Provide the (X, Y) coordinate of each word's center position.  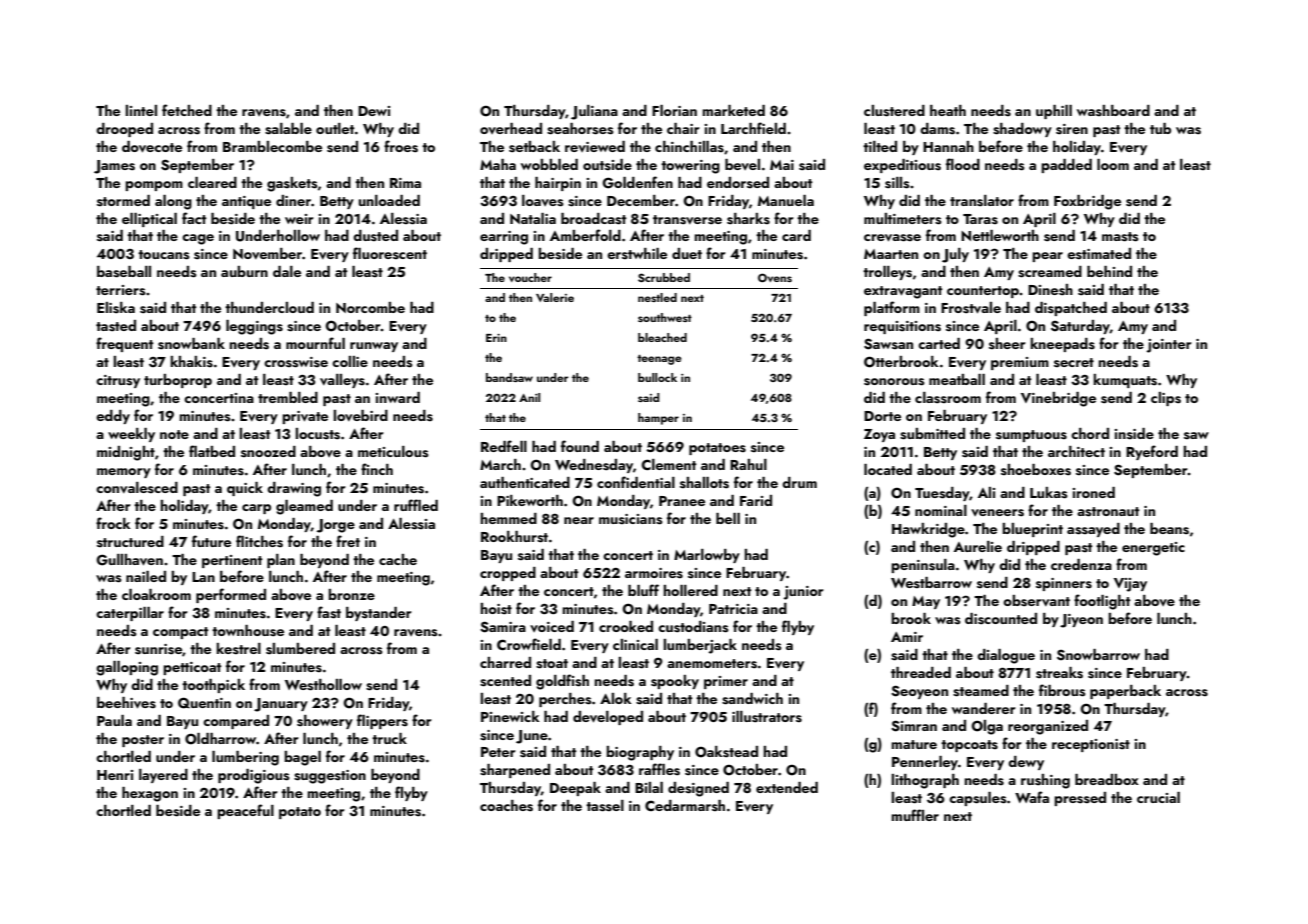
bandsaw (509, 377)
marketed (733, 110)
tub (1160, 128)
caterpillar (130, 614)
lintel (141, 110)
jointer (1169, 346)
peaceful (245, 811)
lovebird (360, 415)
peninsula (923, 566)
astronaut (1108, 512)
